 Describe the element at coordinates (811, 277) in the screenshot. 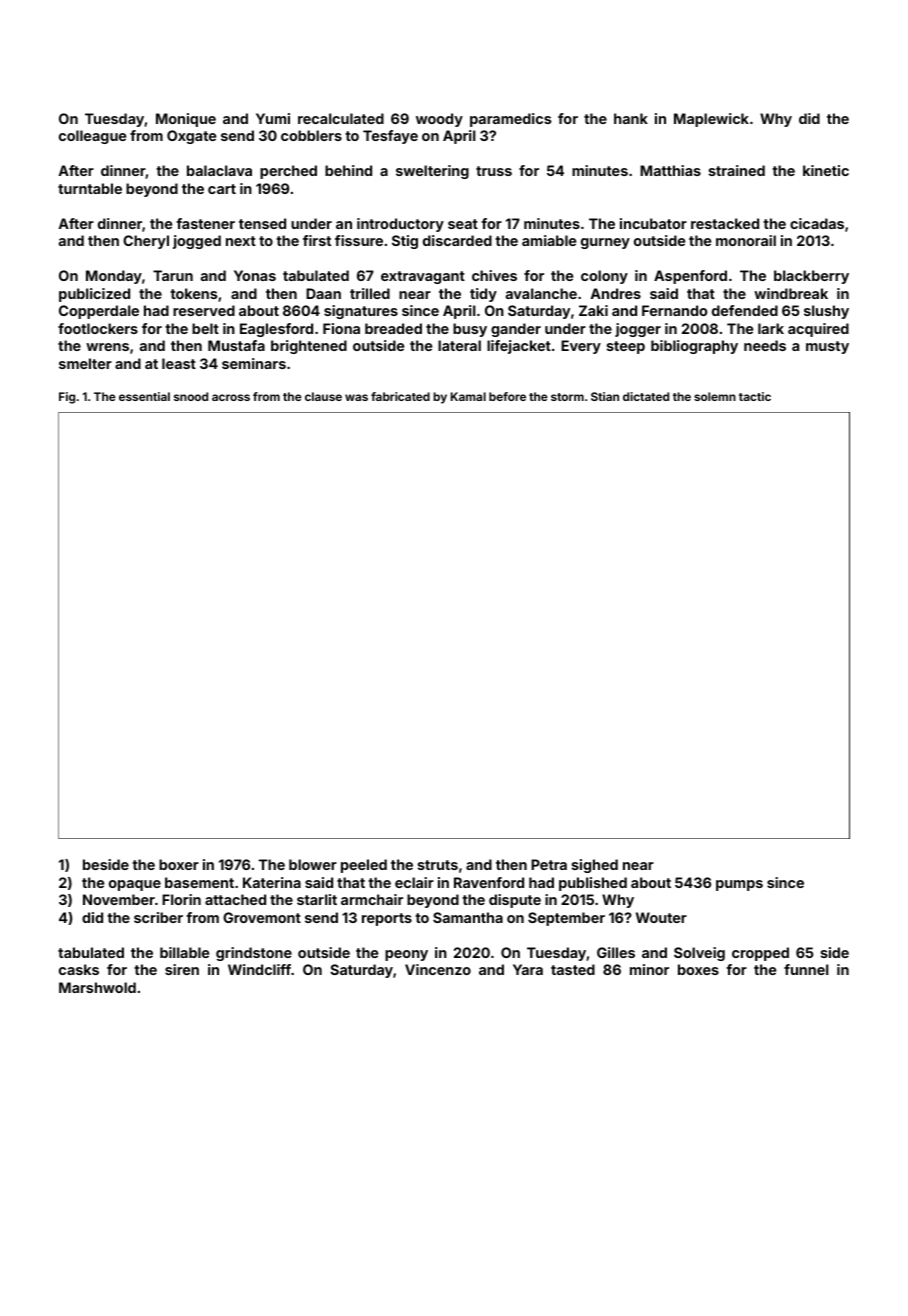

I see `blackberry` at that location.
